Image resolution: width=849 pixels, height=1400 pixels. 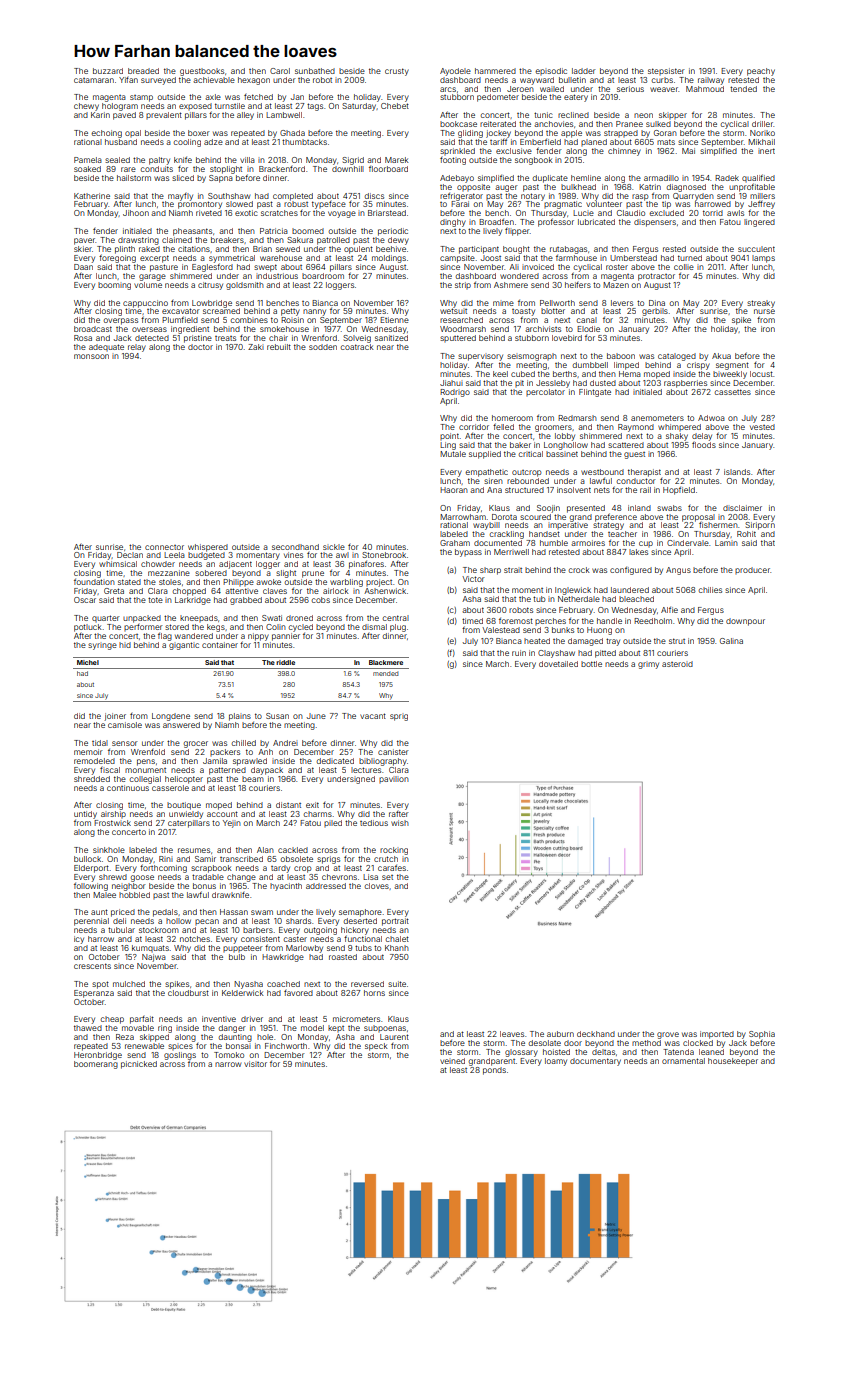 What do you see at coordinates (395, 922) in the page?
I see `portrait` at bounding box center [395, 922].
